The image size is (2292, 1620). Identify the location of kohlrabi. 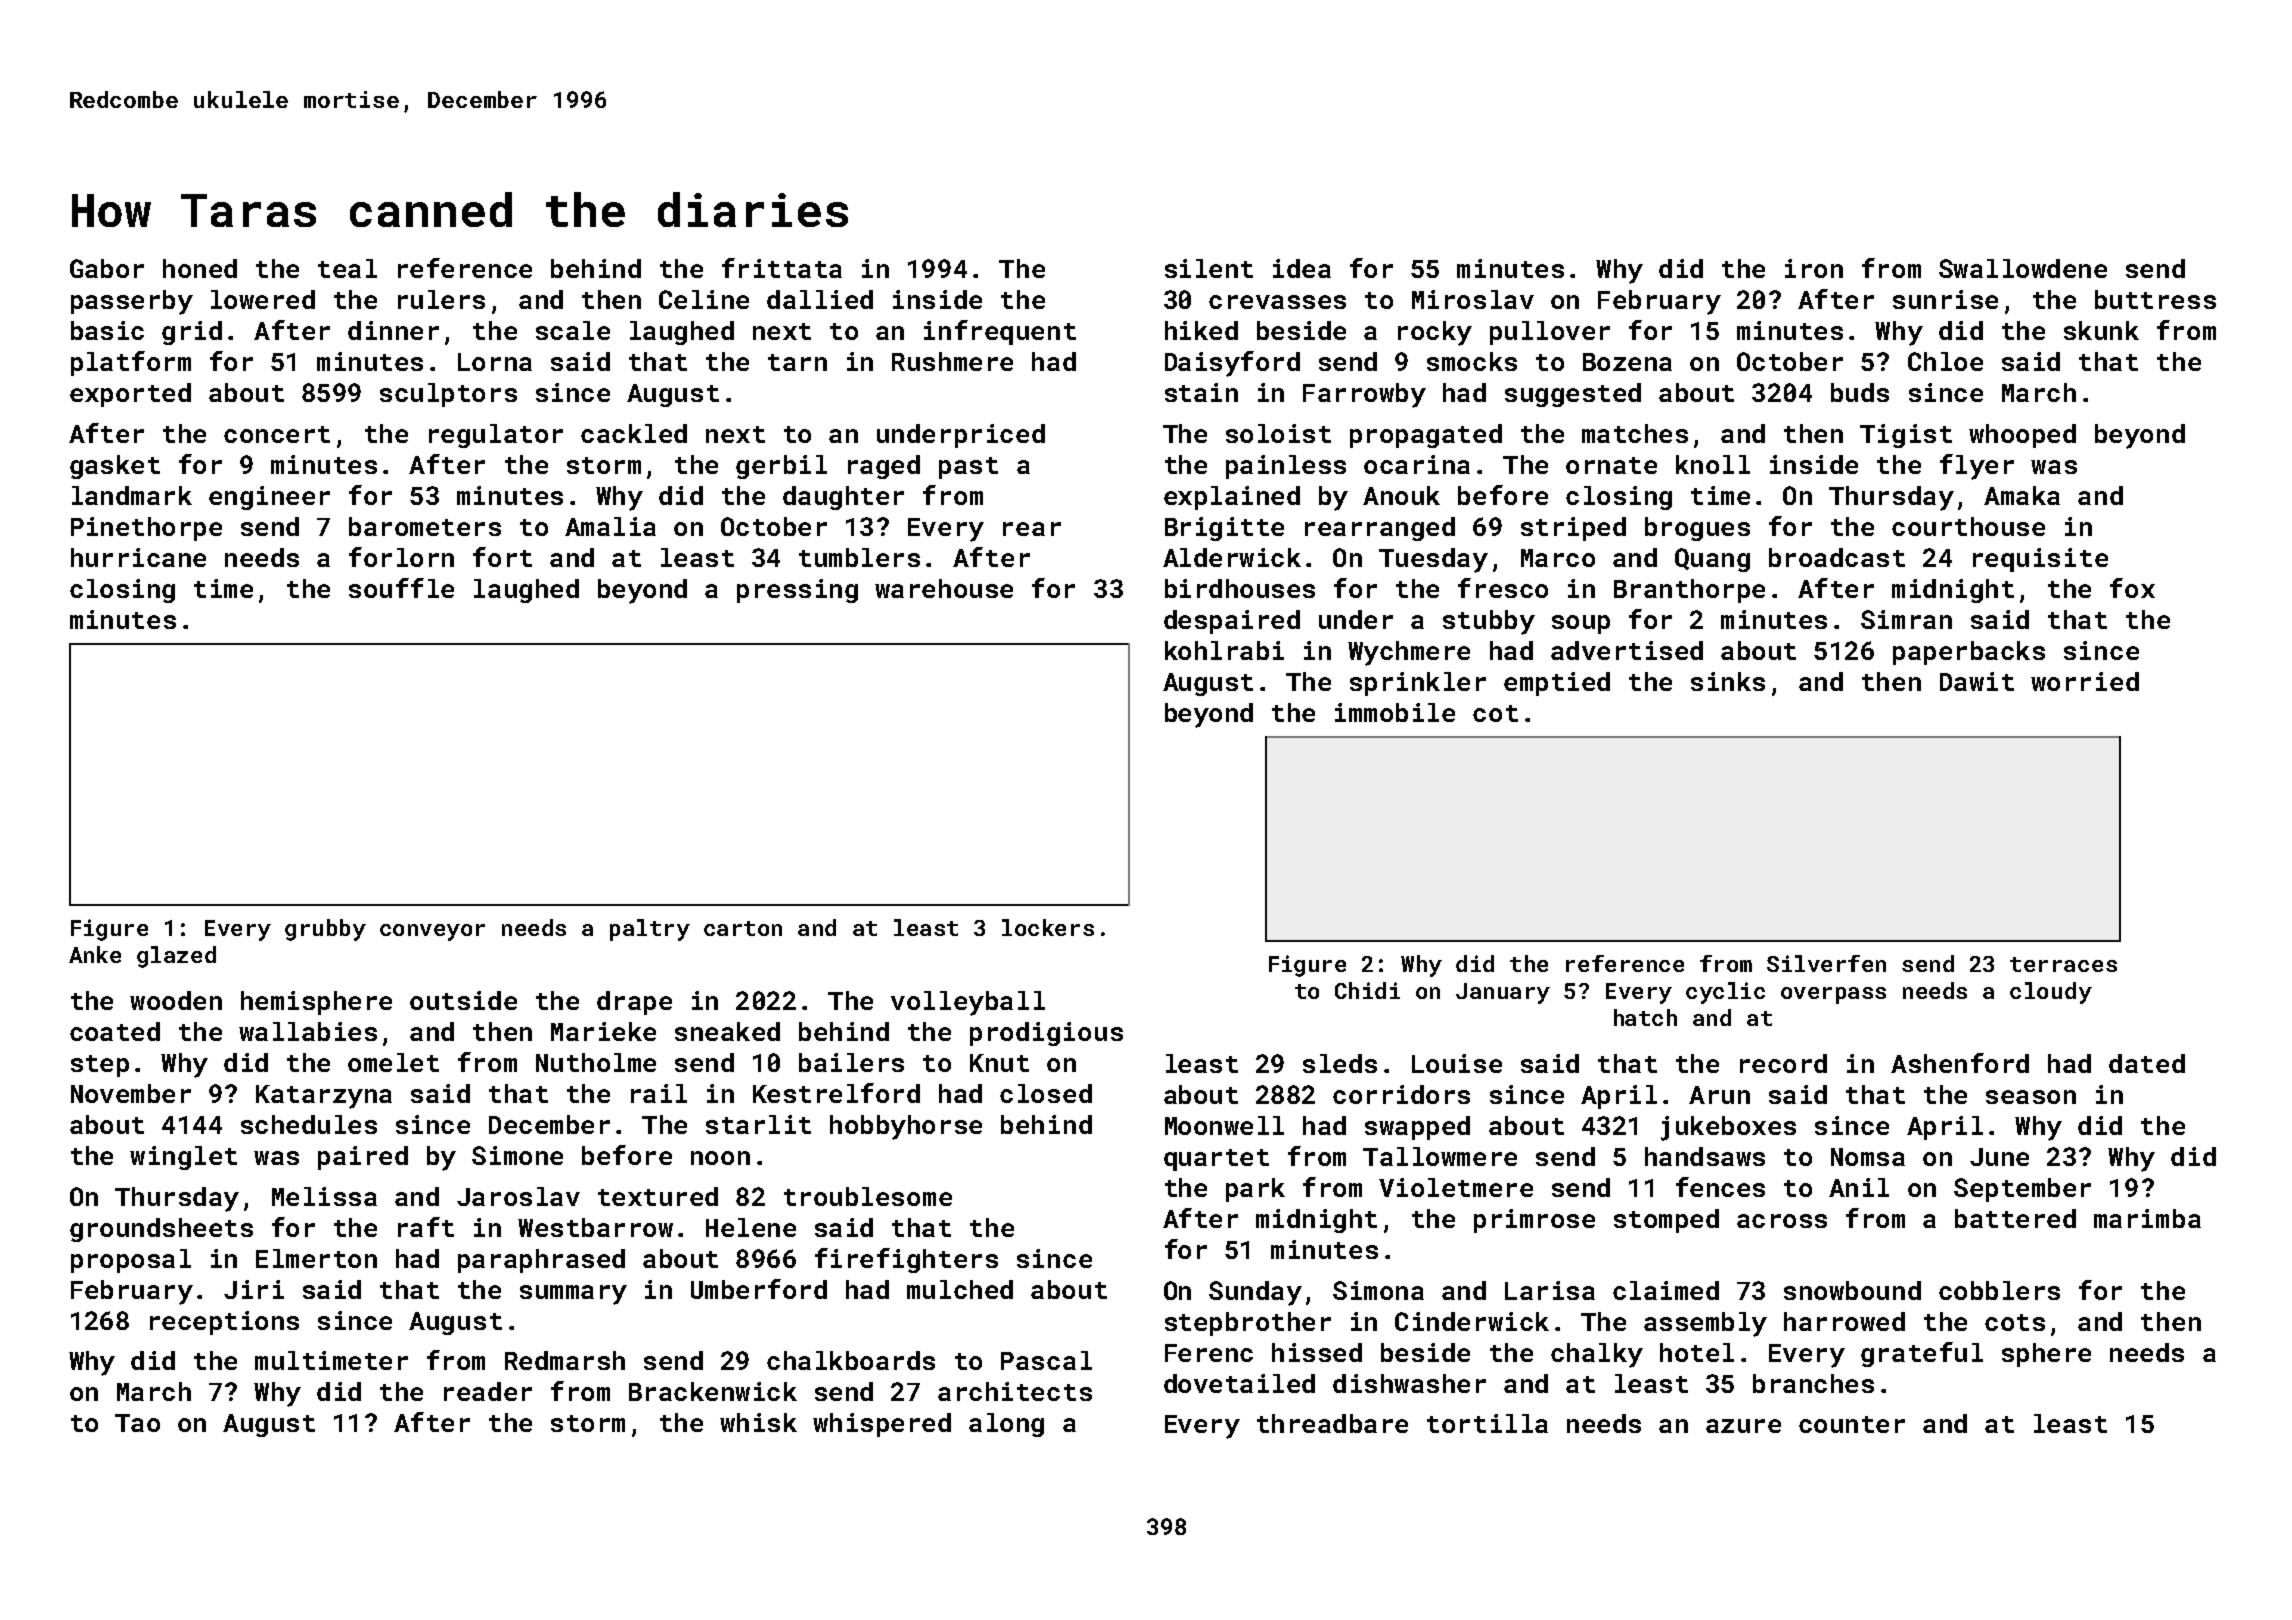
(1224, 650).
